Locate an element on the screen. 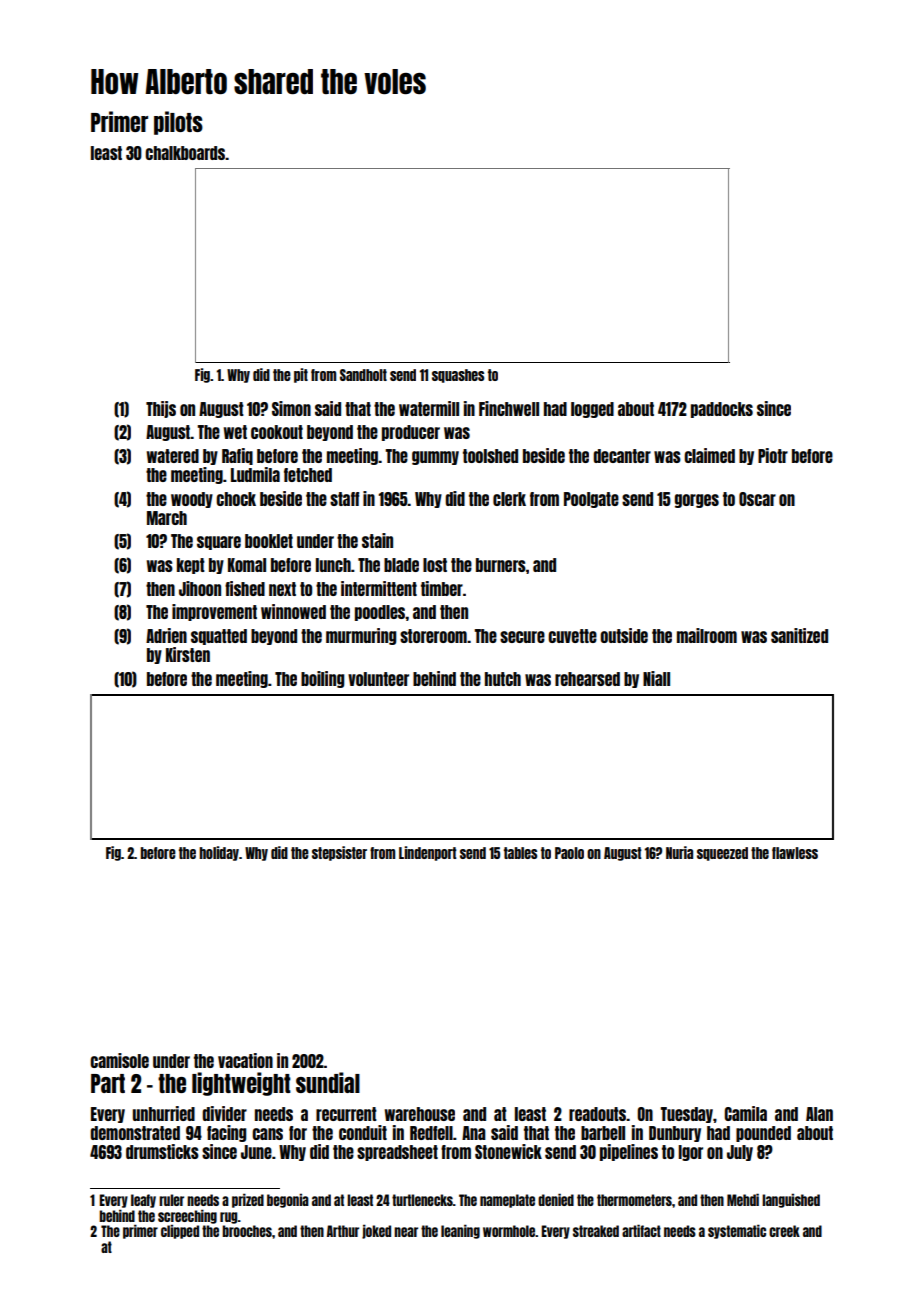 This screenshot has height=1308, width=924. lightweight is located at coordinates (241, 1084).
